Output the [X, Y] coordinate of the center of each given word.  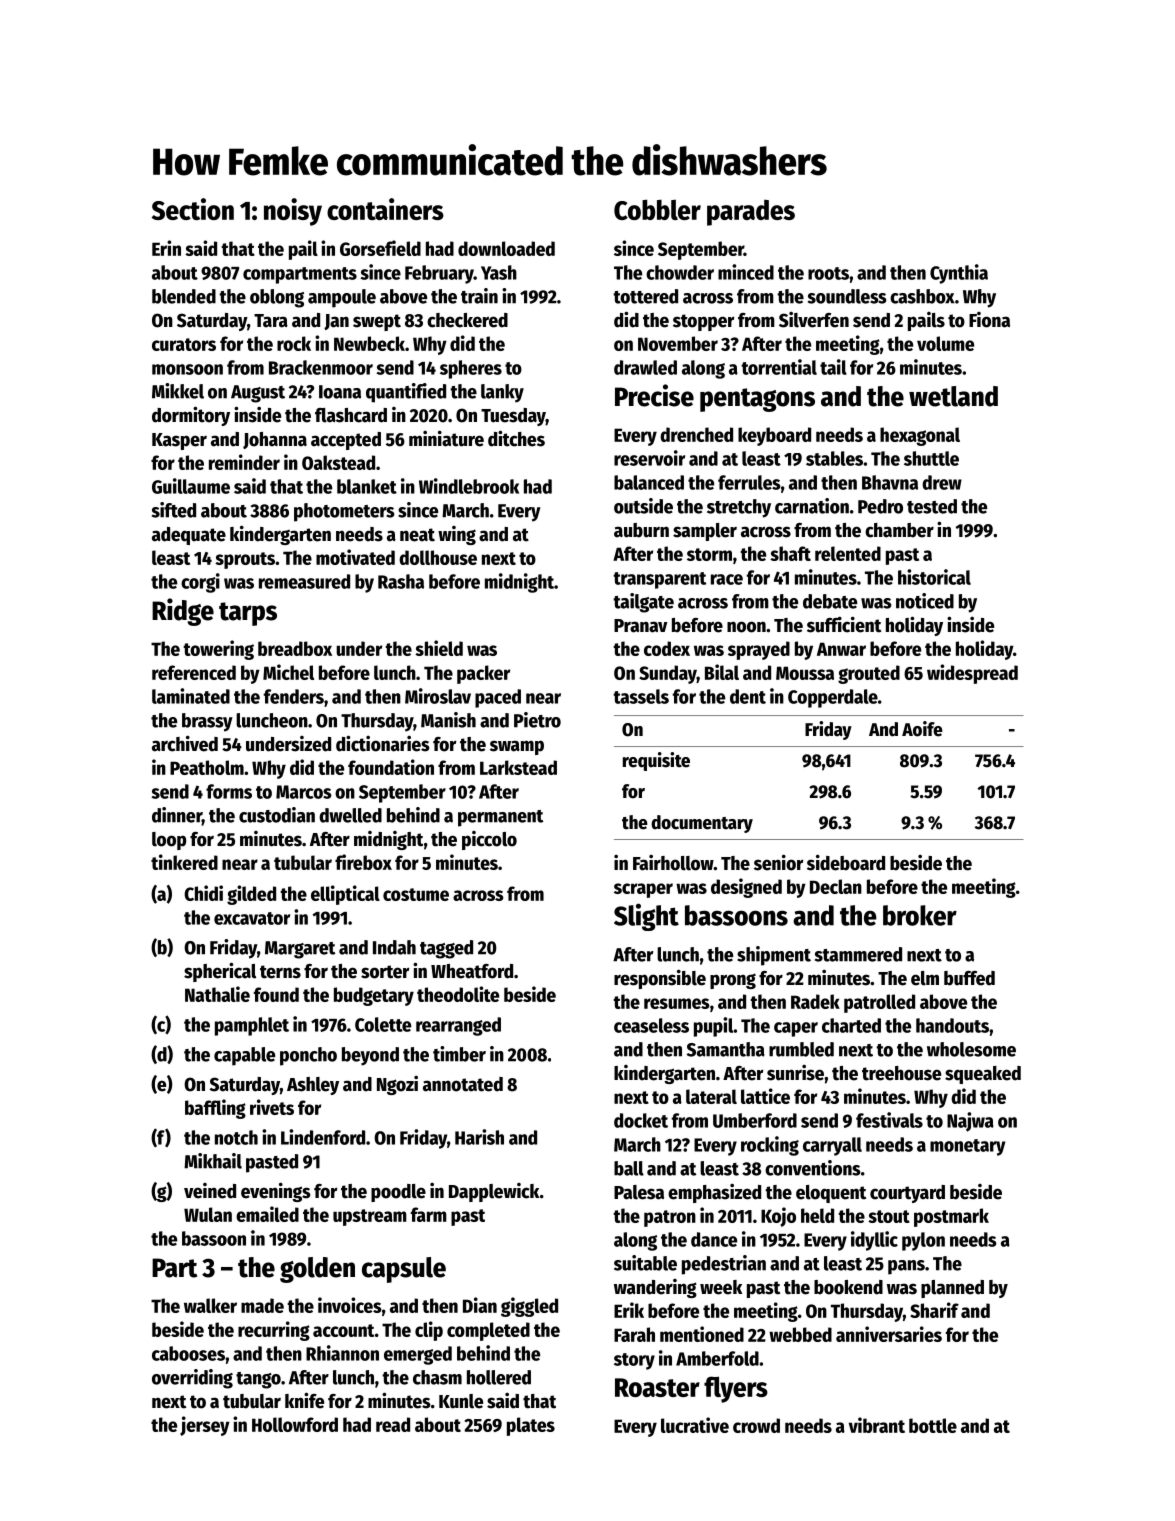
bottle [933, 1425]
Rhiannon [342, 1353]
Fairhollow [673, 863]
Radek [815, 1001]
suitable [645, 1263]
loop [169, 841]
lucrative [695, 1425]
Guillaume [191, 486]
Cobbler [657, 209]
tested [932, 506]
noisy [293, 212]
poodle [398, 1193]
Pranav [640, 626]
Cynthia [959, 274]
